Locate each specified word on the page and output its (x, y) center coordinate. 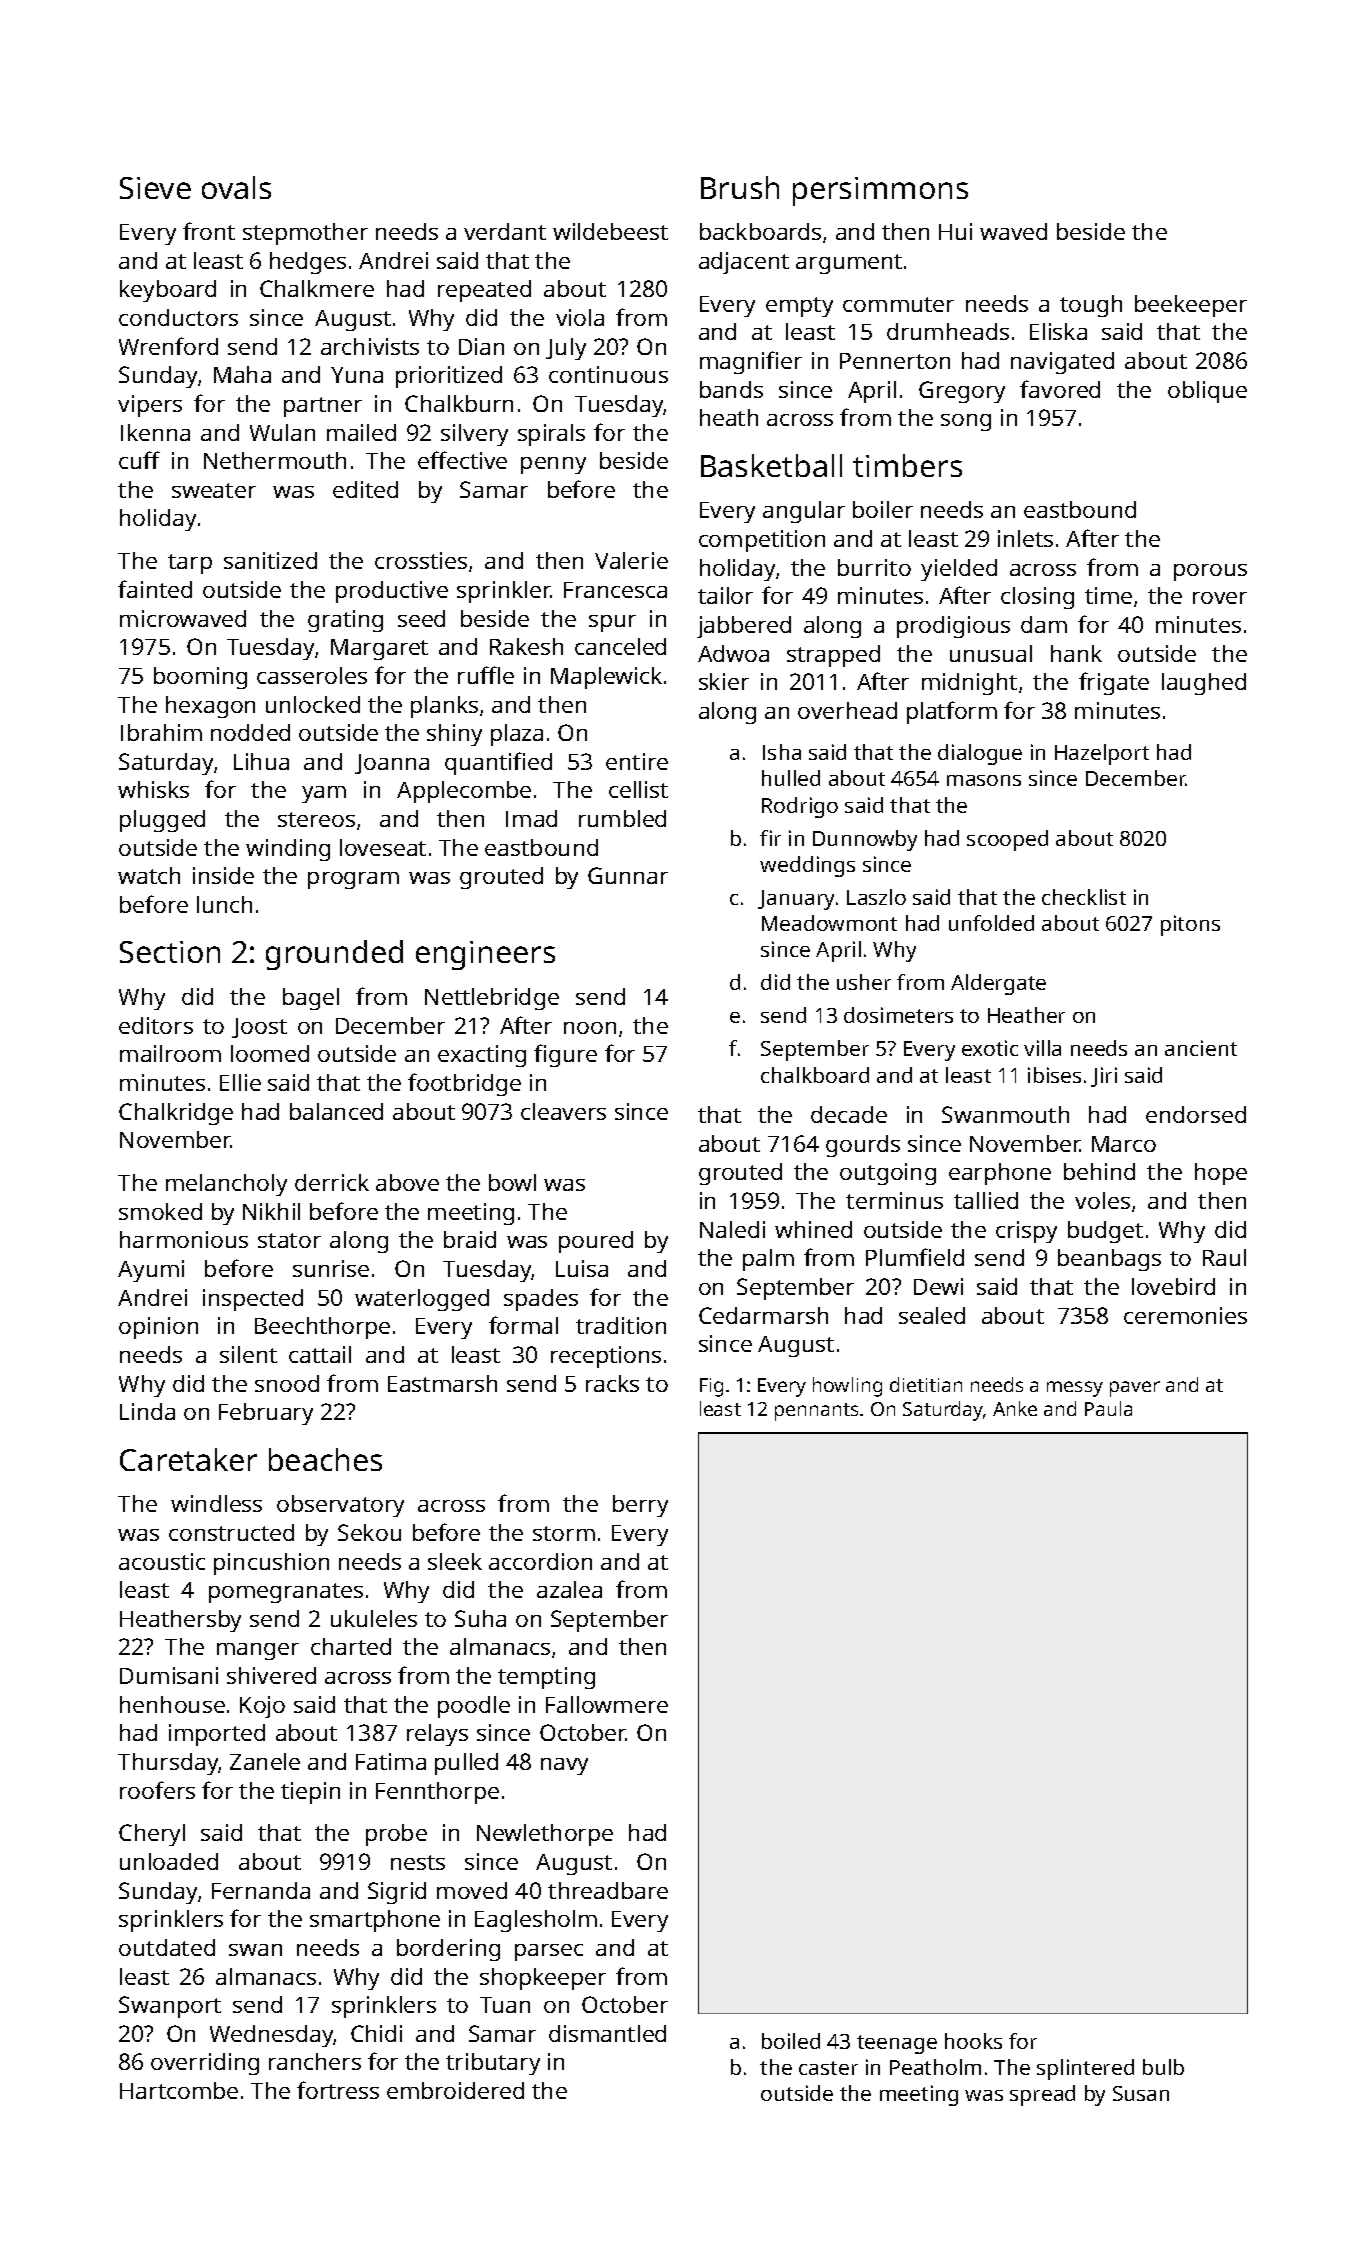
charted (351, 1646)
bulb (1163, 2067)
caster (828, 2068)
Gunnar (628, 875)
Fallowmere (607, 1704)
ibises (1054, 1075)
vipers (150, 406)
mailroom (170, 1053)
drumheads (948, 331)
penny (553, 465)
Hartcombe (179, 2090)
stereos (316, 819)
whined (813, 1229)
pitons (1190, 925)
